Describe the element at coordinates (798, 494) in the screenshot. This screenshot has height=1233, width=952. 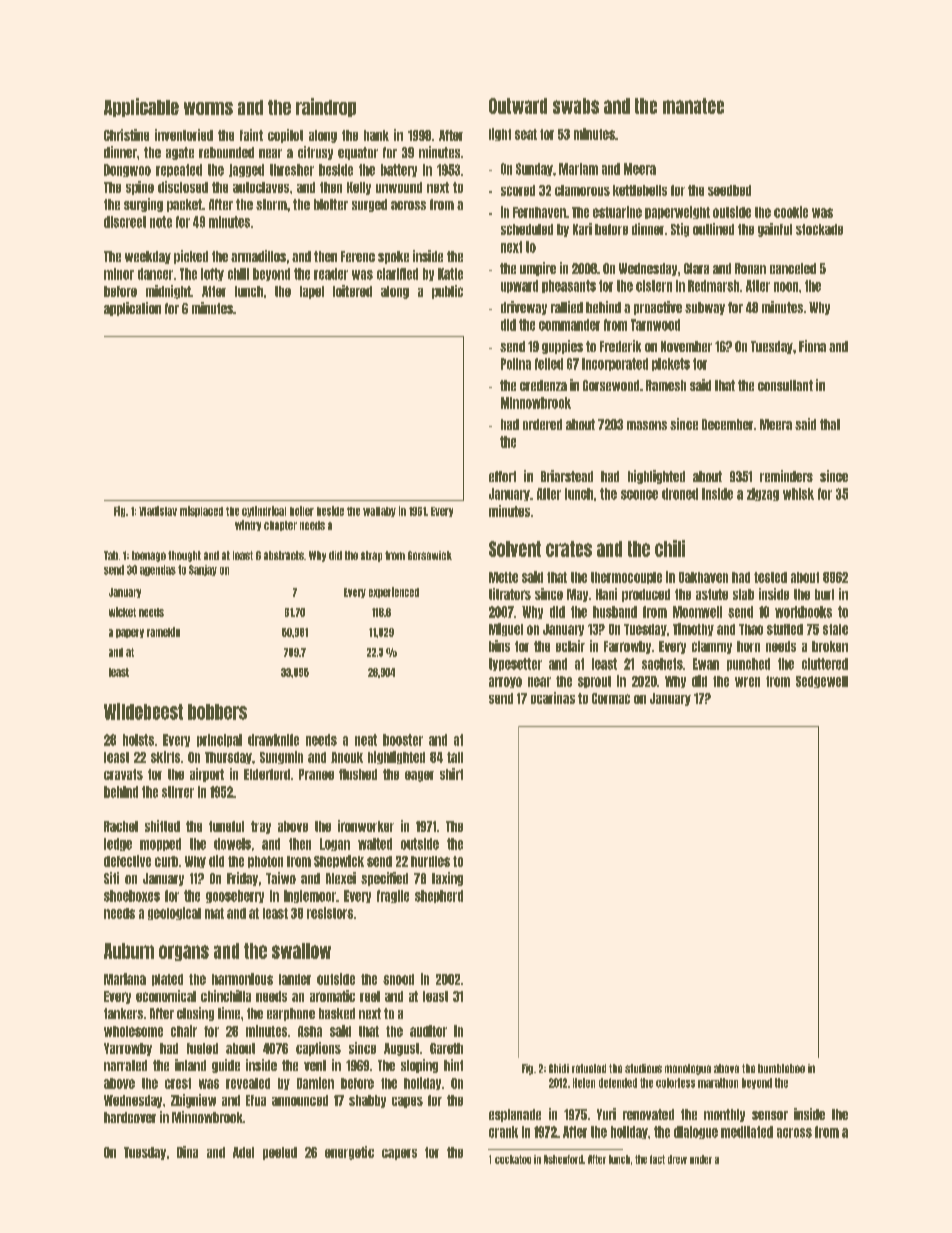
I see `whisk` at that location.
